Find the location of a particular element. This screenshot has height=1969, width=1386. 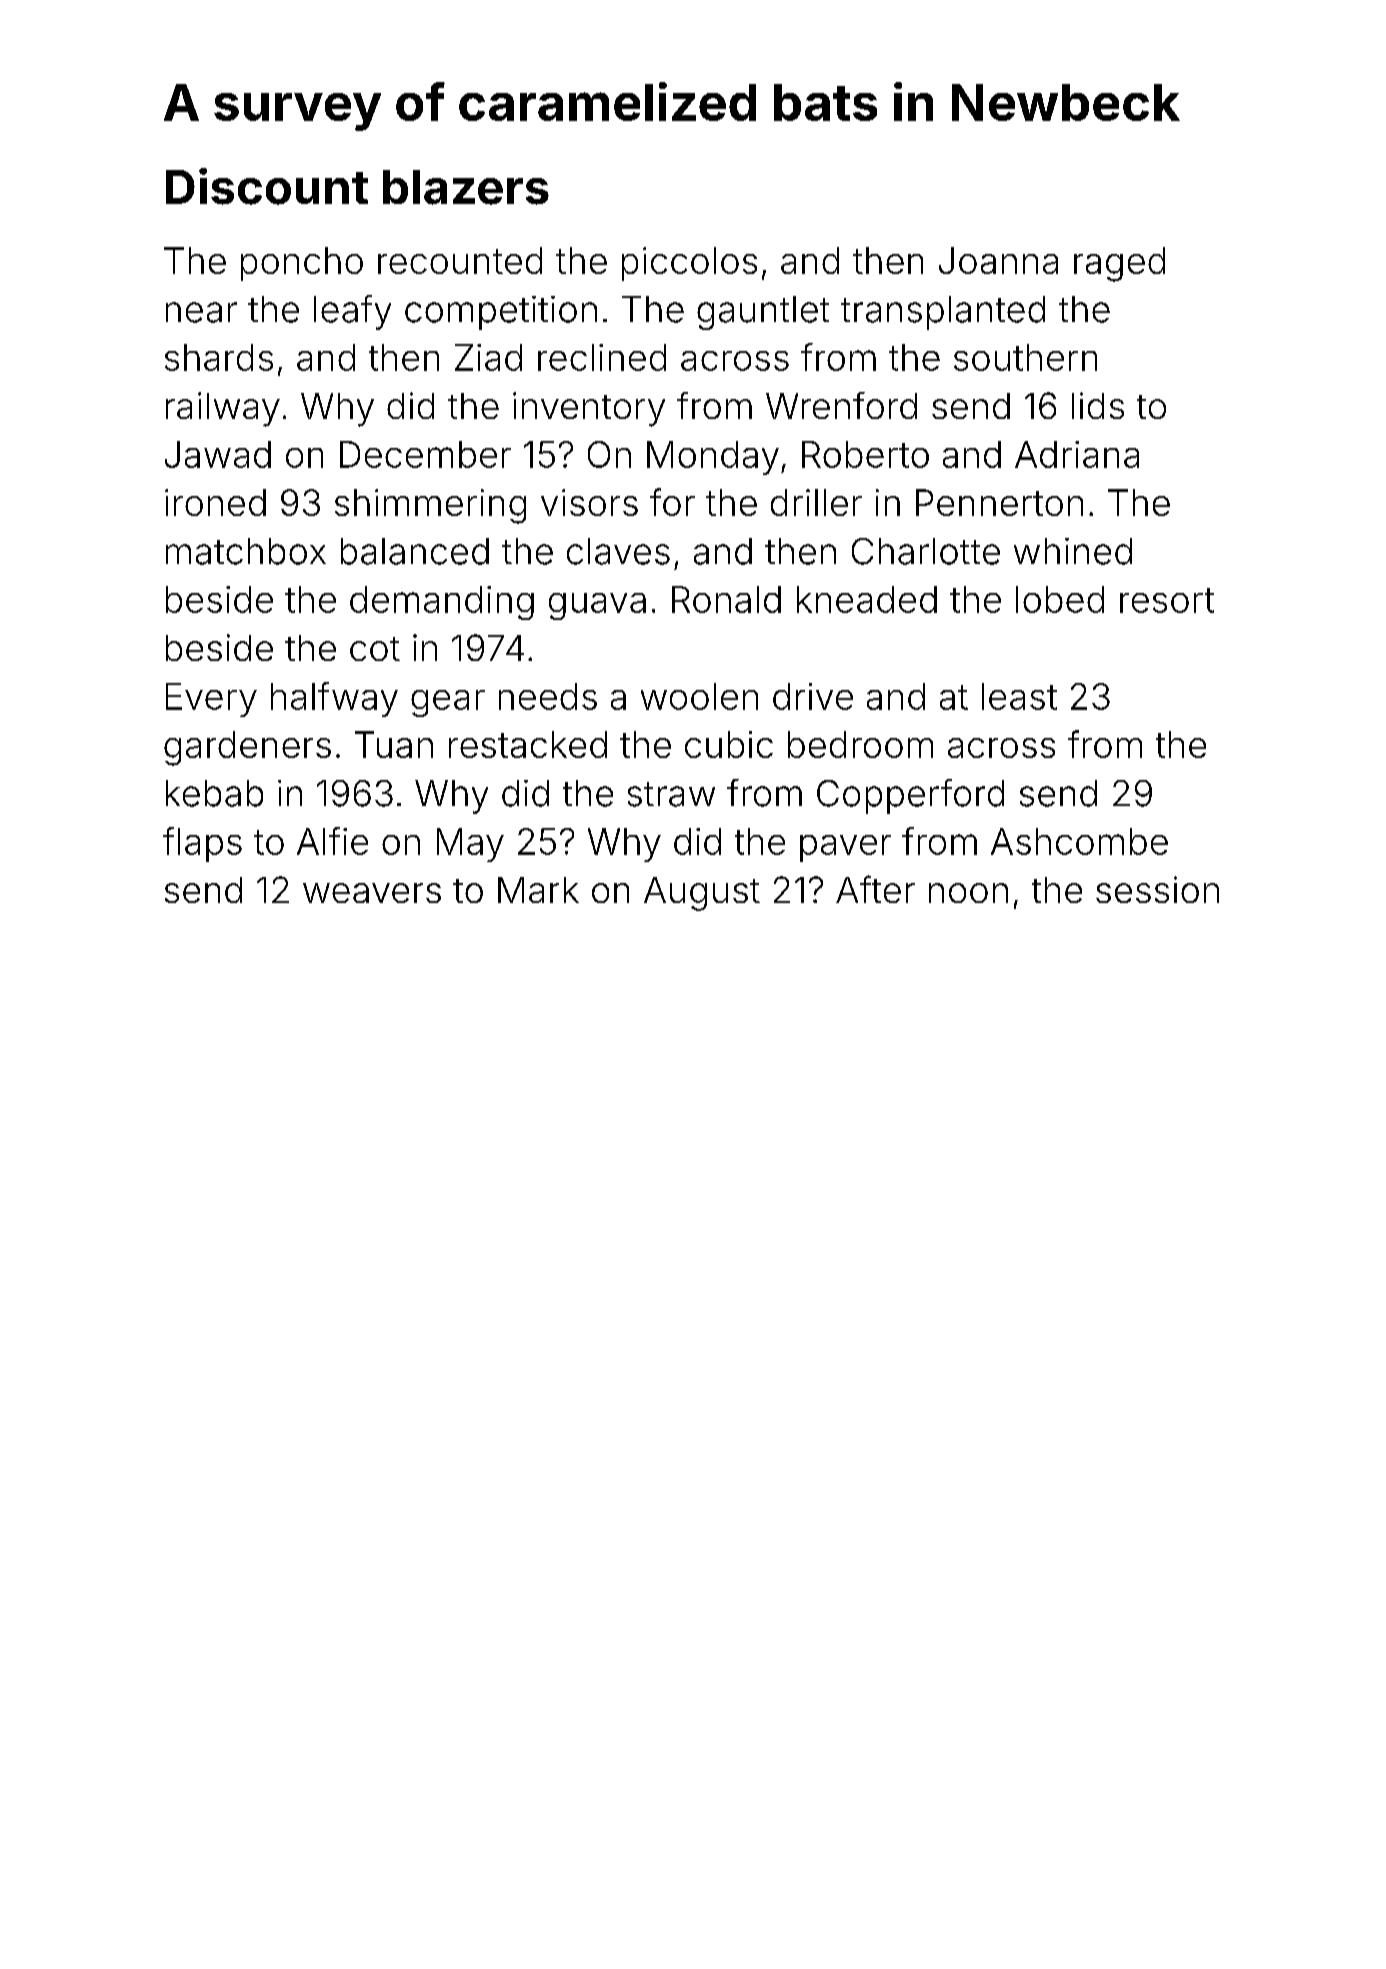

weavers is located at coordinates (372, 893).
